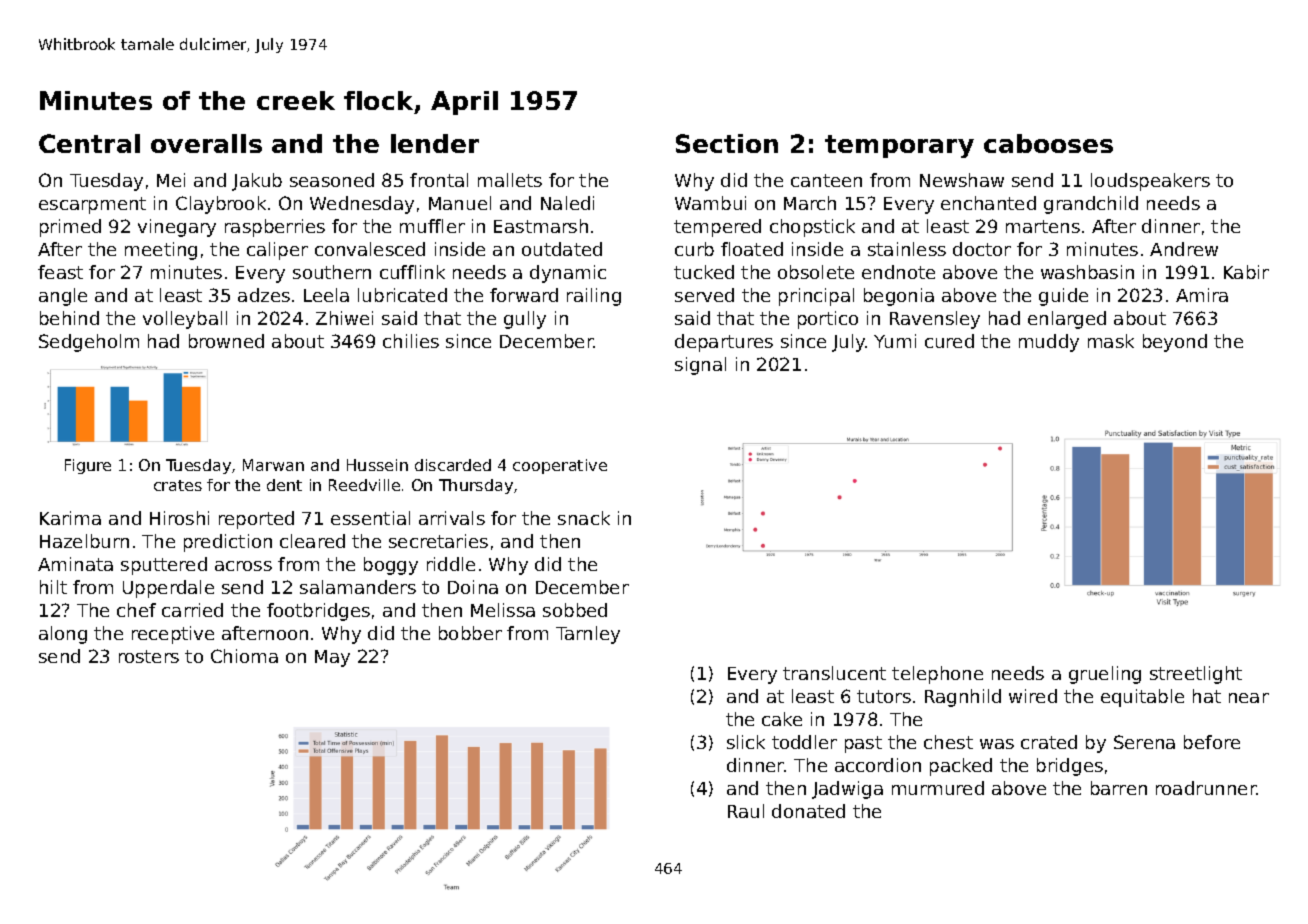 The width and height of the document is (1308, 924). I want to click on barren, so click(1119, 788).
